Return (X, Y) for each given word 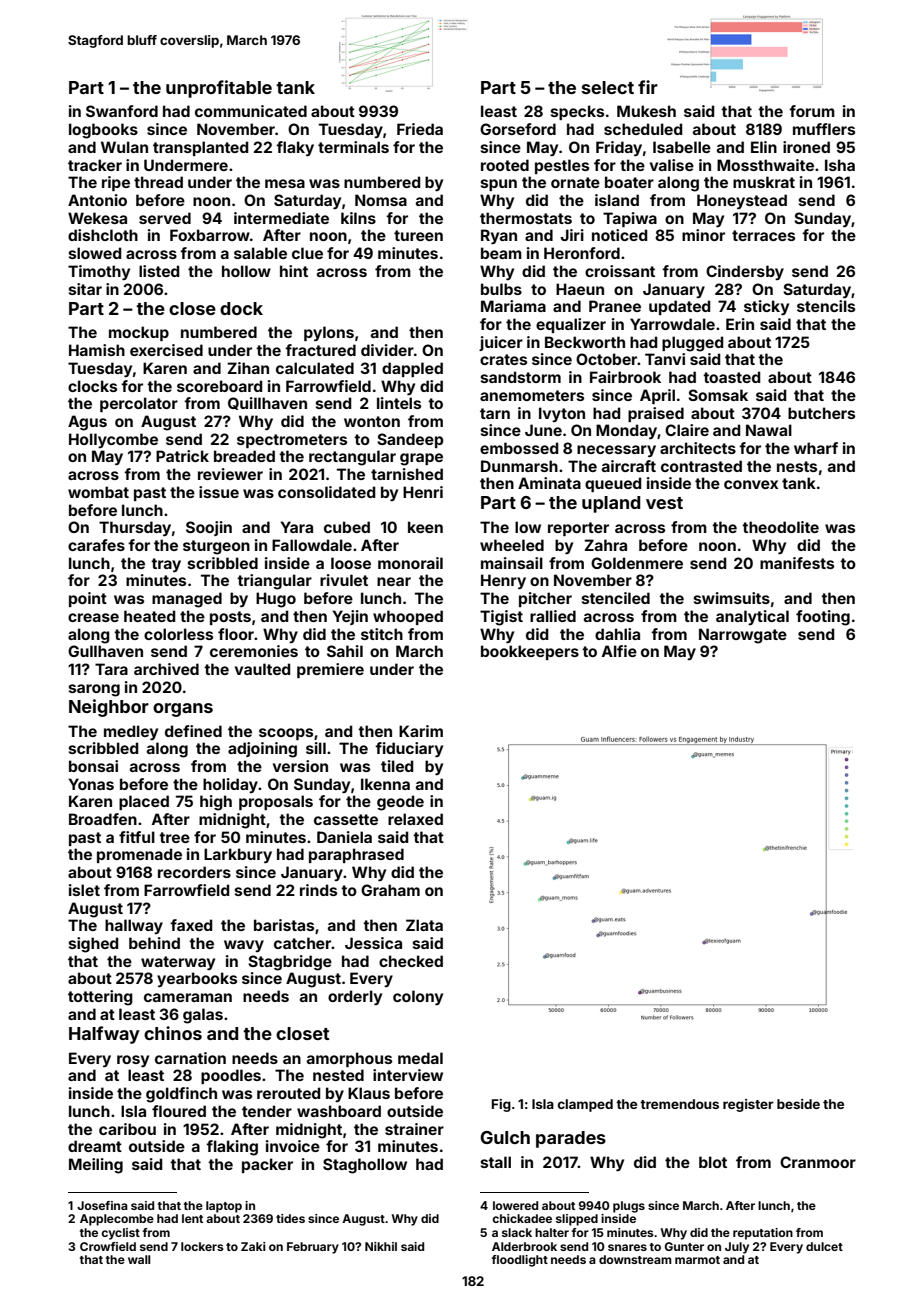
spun (499, 185)
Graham (390, 890)
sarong (94, 690)
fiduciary (409, 749)
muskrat (764, 182)
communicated (251, 111)
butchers (821, 413)
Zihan (248, 368)
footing (823, 618)
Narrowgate (743, 636)
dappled (412, 369)
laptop (224, 1207)
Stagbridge (290, 963)
